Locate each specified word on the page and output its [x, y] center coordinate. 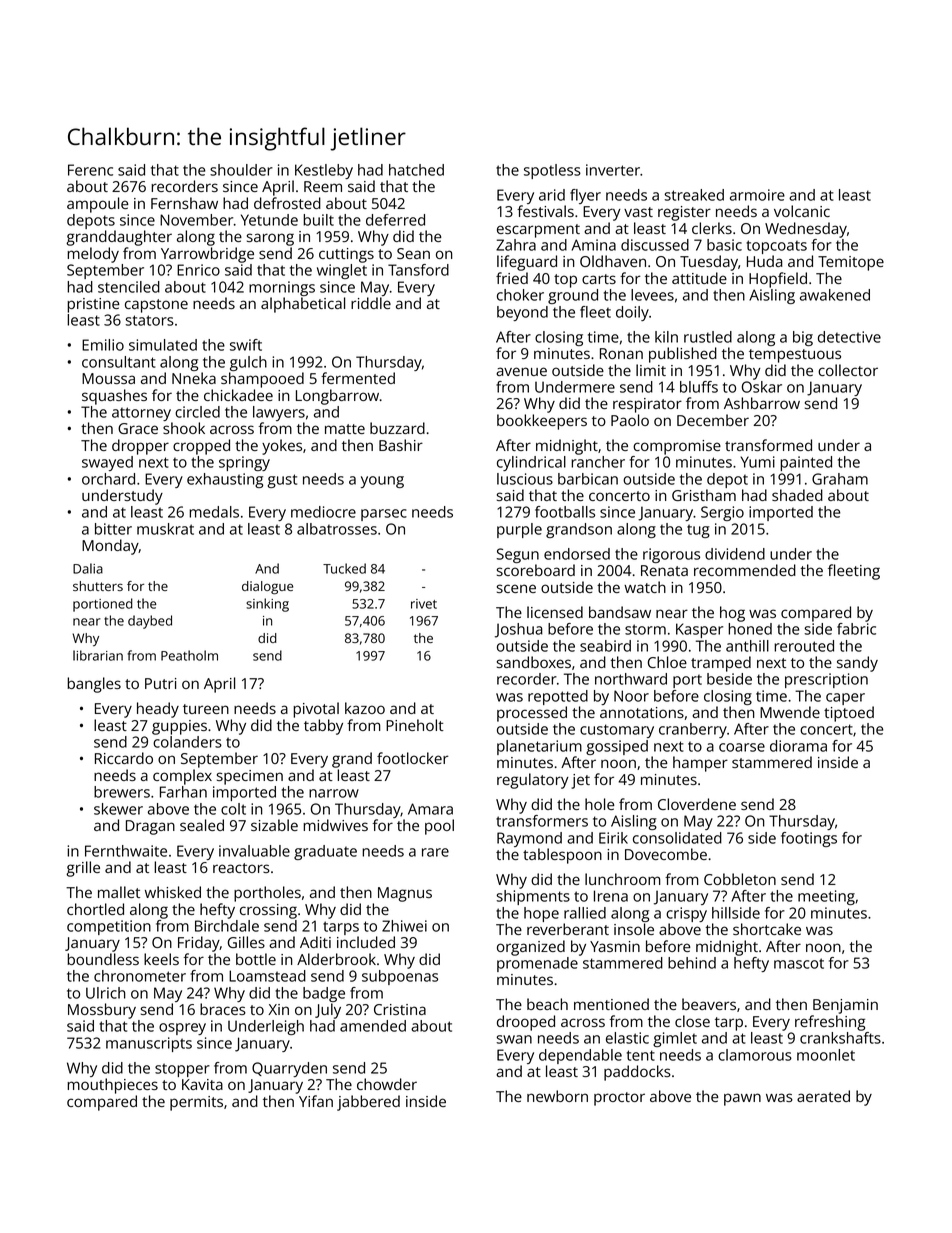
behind [692, 963]
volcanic [802, 211]
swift [246, 345]
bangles [94, 685]
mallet [119, 892]
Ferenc [90, 170]
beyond [522, 313]
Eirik [613, 838]
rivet [424, 604]
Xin [278, 1009]
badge [324, 994]
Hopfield [778, 280]
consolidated [677, 838]
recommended [745, 570]
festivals [545, 211]
